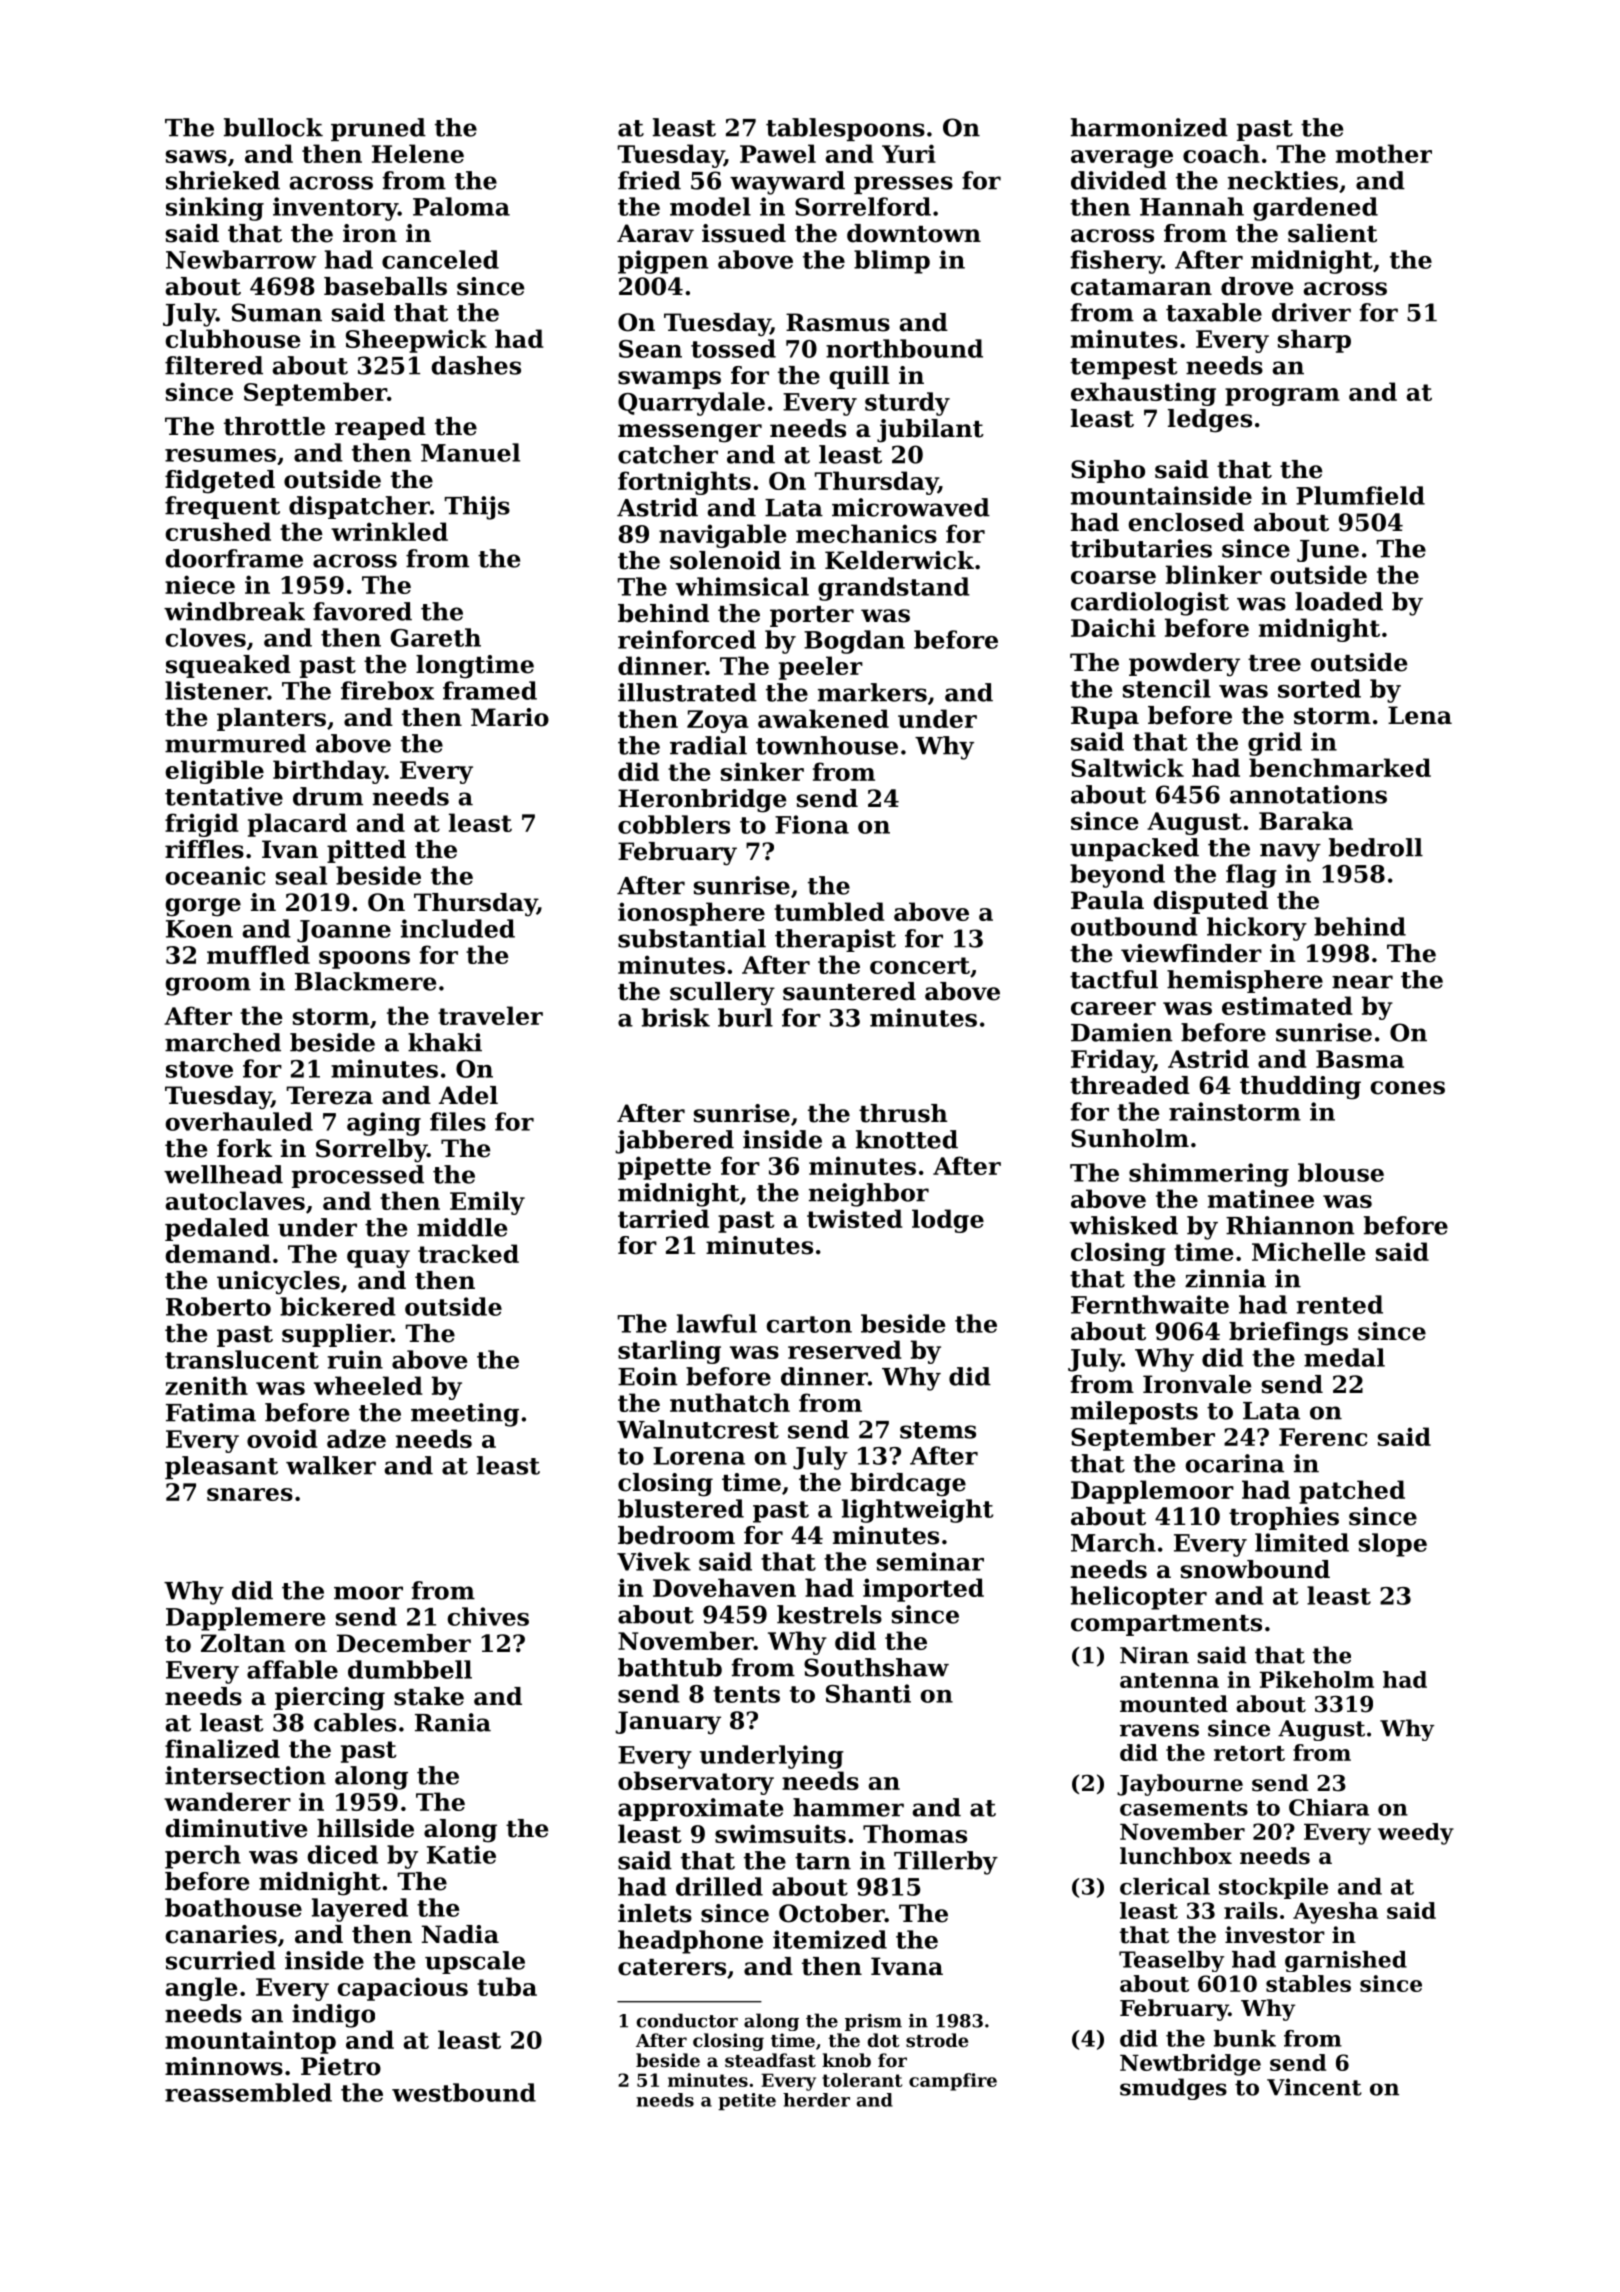  Describe the element at coordinates (1317, 1679) in the page. I see `Pikeholm` at that location.
